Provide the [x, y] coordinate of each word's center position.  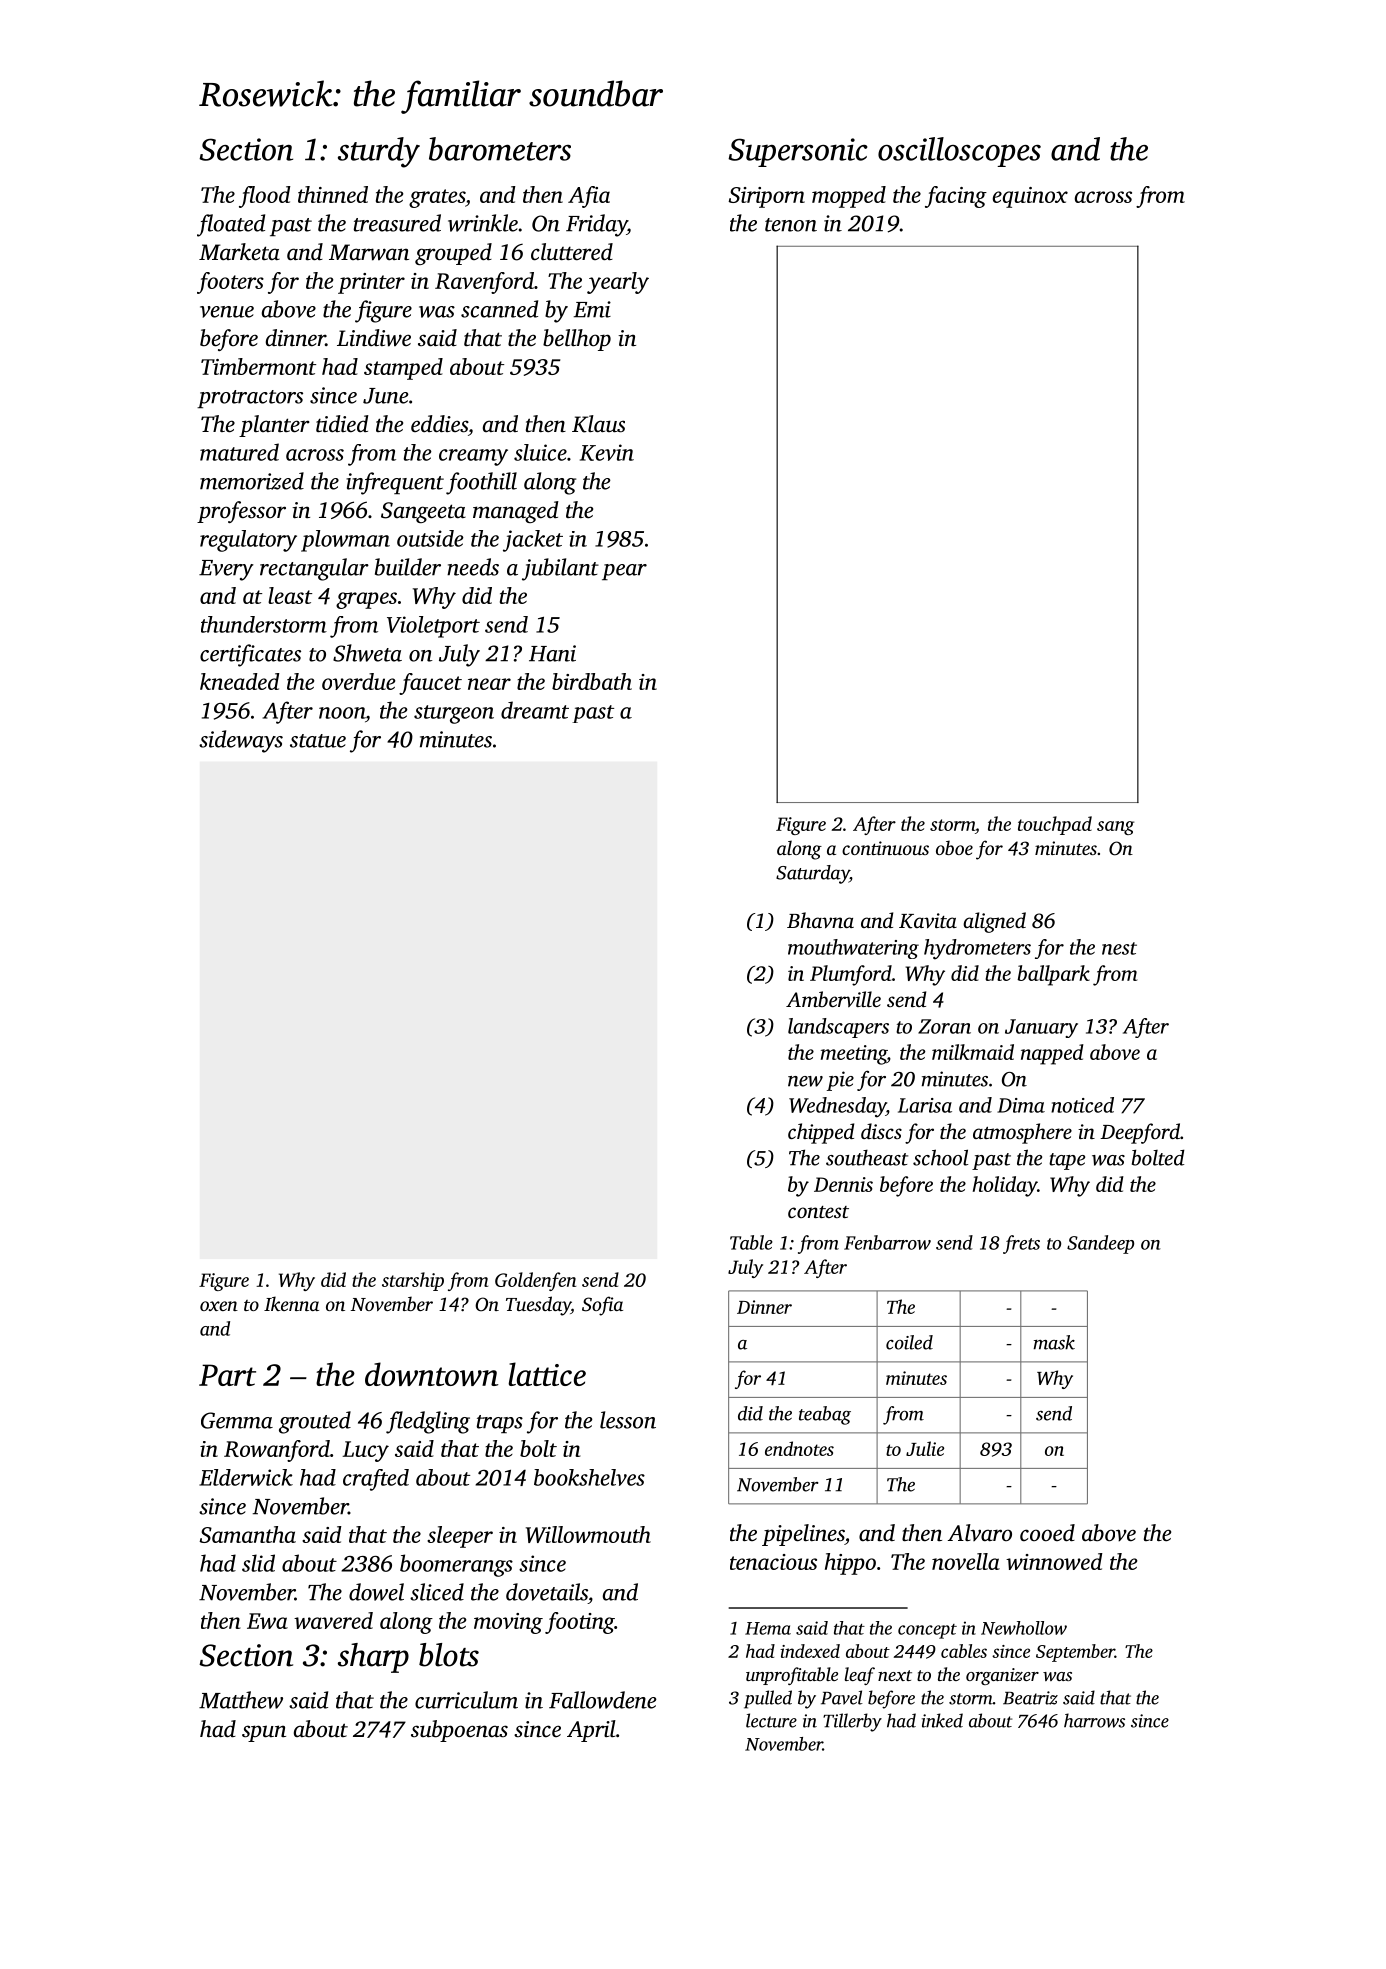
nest [1119, 948]
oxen [219, 1306]
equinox [1030, 197]
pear [624, 572]
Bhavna [820, 920]
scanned [499, 309]
